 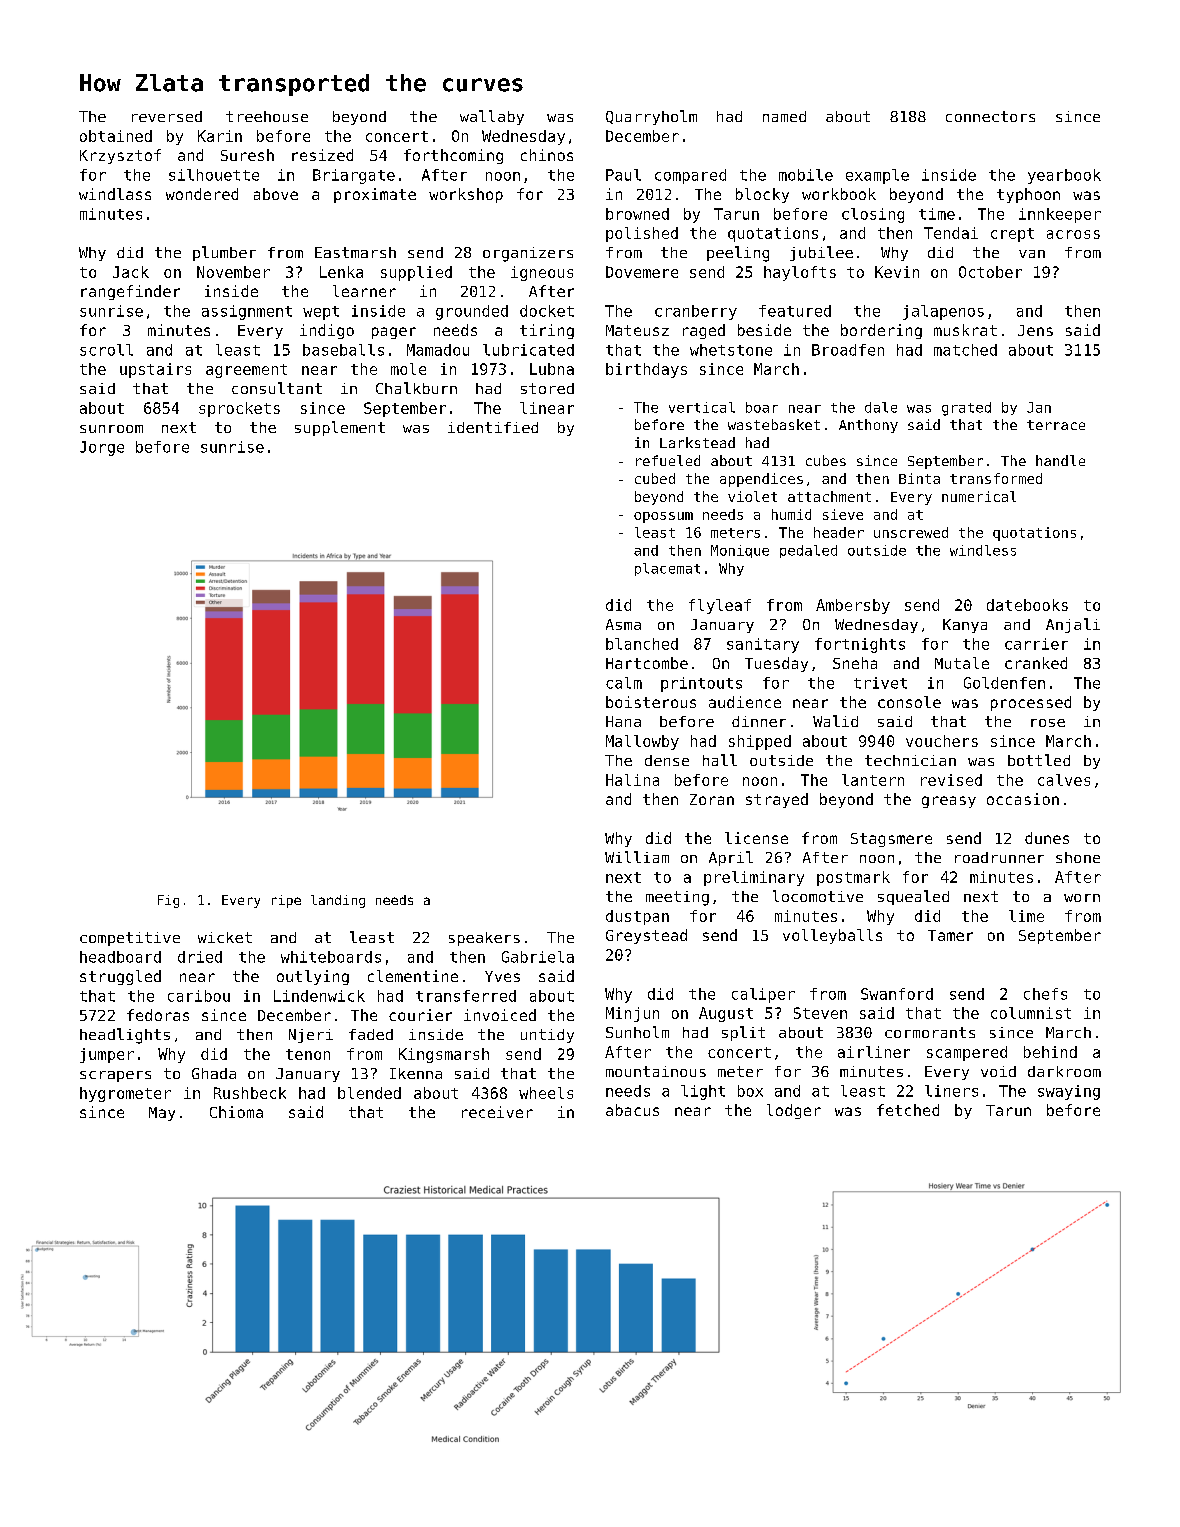 I want to click on forthcoming, so click(x=453, y=156).
